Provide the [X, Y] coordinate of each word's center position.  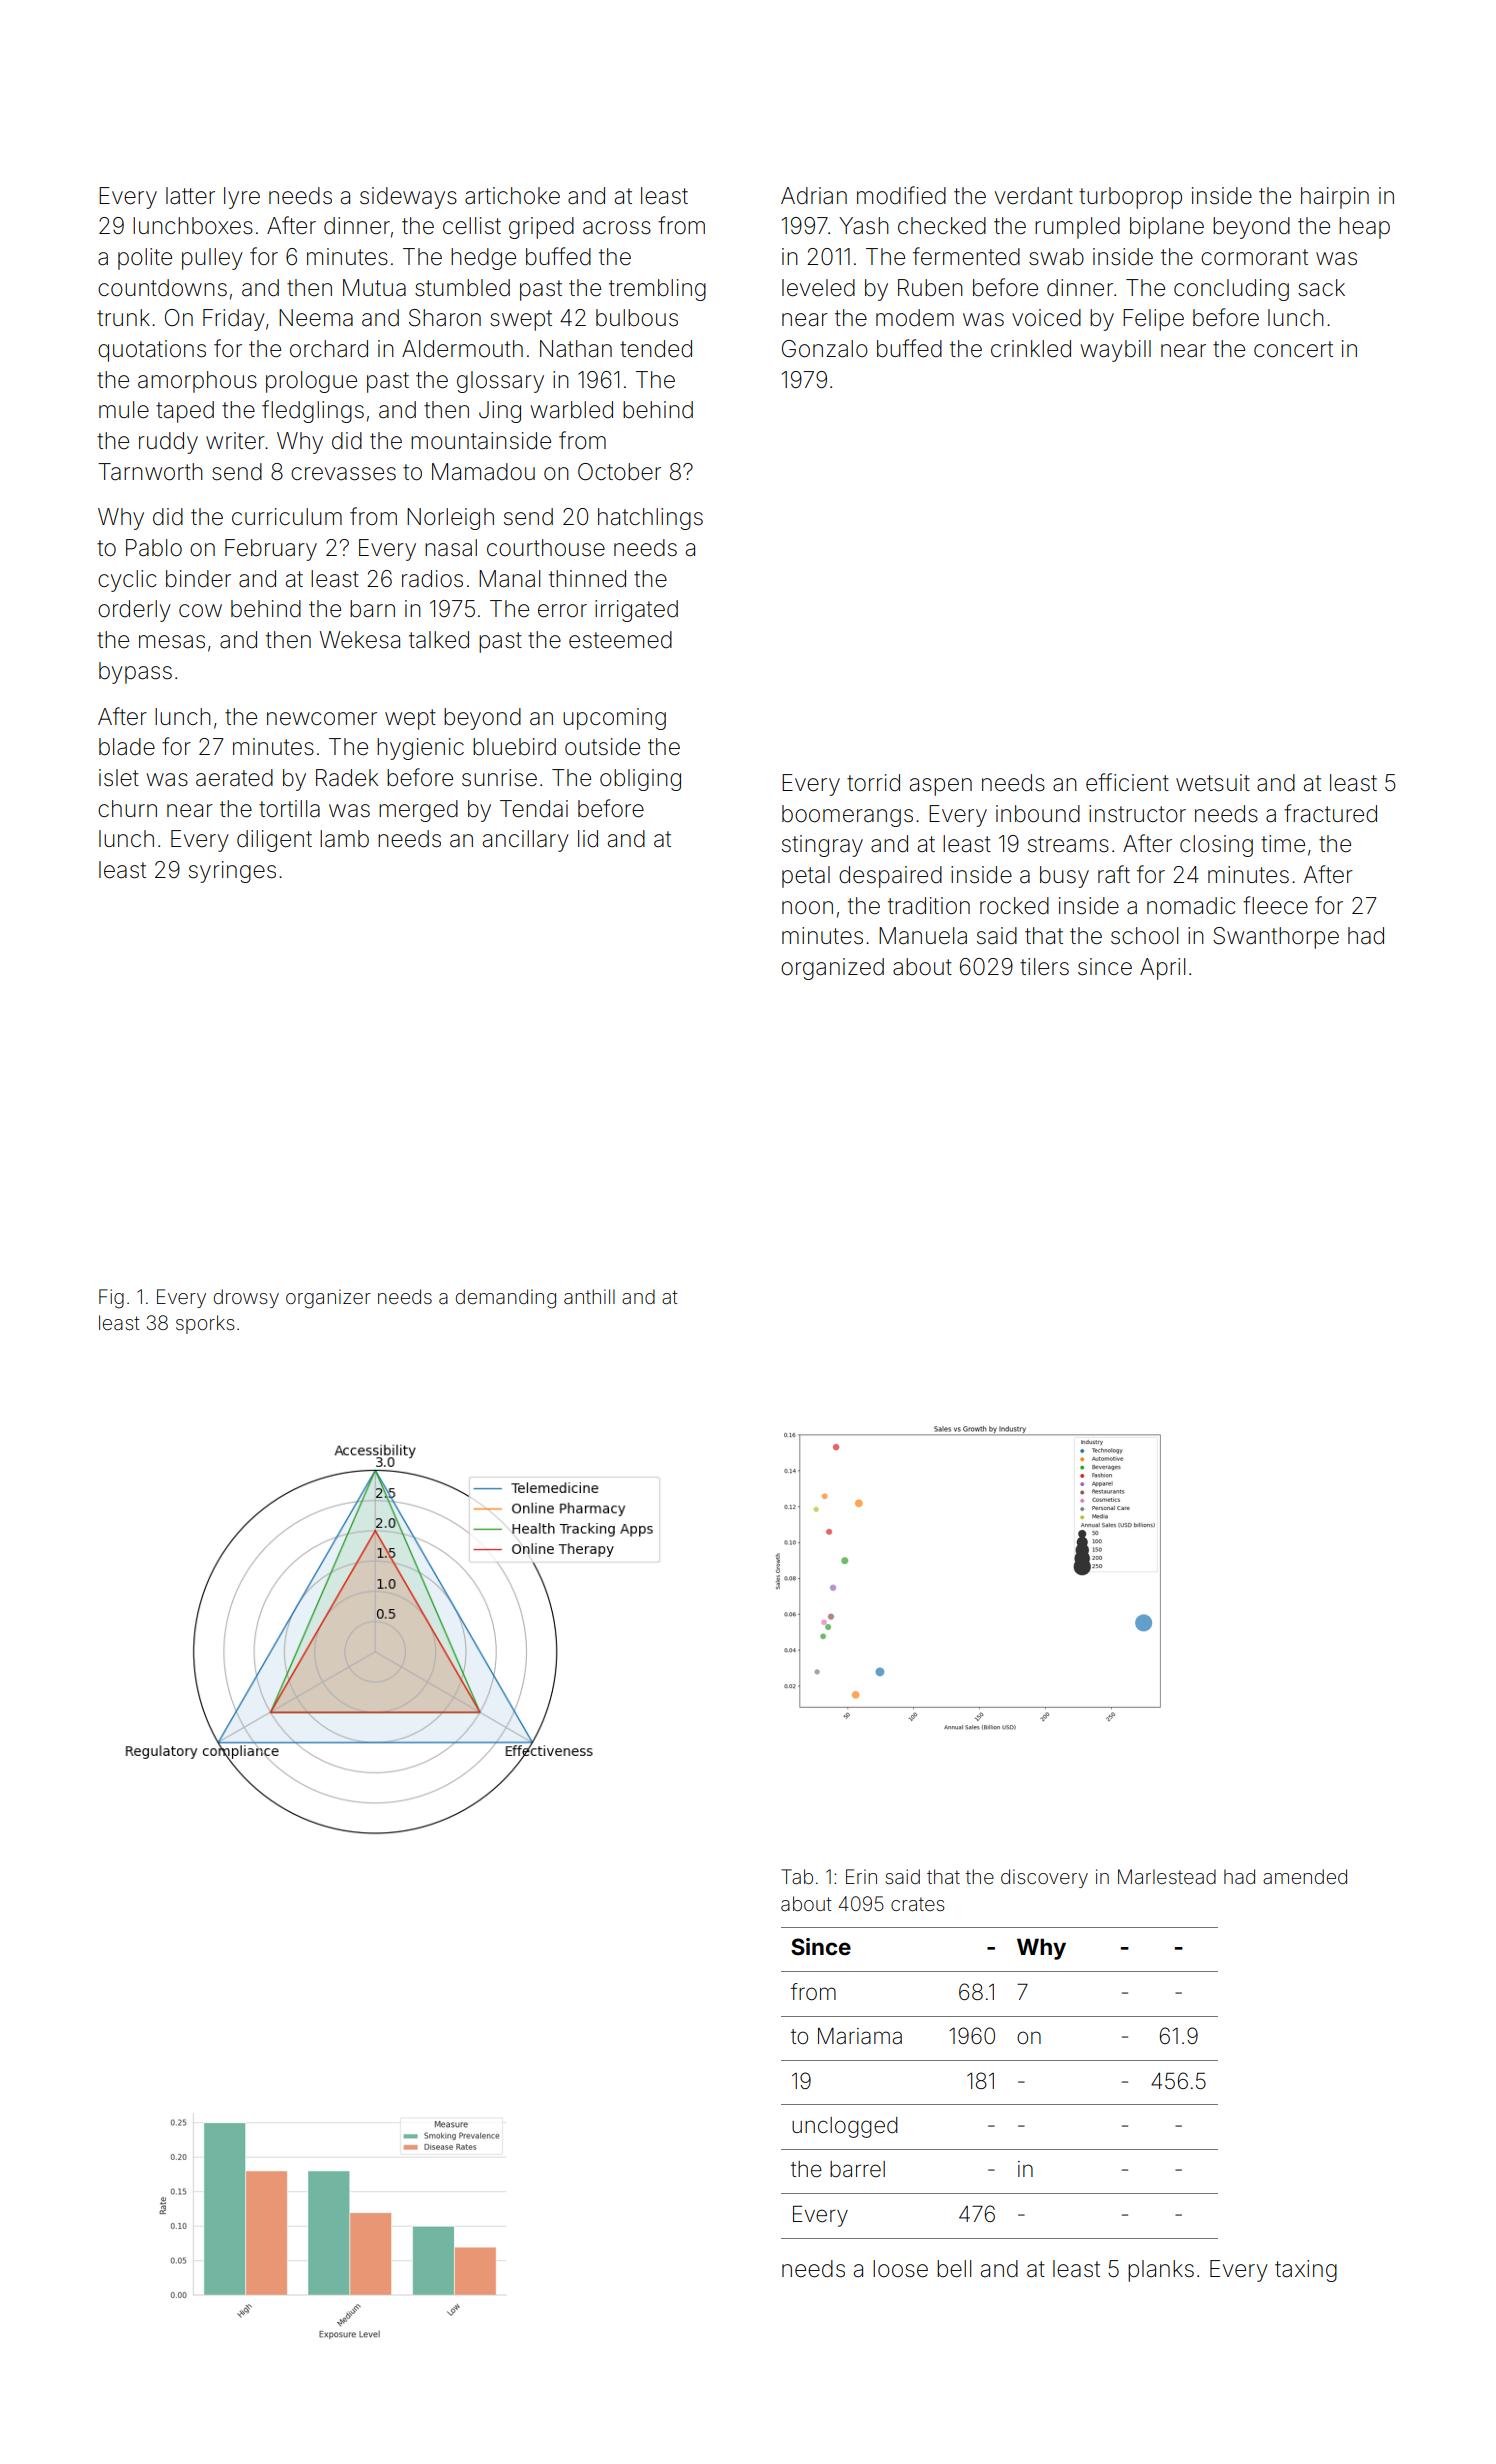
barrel [857, 2169]
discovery [1044, 1878]
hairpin [1335, 198]
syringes [232, 872]
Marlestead [1167, 1876]
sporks [205, 1324]
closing [1216, 846]
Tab [797, 1876]
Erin [861, 1876]
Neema [316, 318]
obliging [640, 780]
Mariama [860, 2036]
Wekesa [360, 640]
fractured [1330, 813]
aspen [941, 787]
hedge [483, 259]
